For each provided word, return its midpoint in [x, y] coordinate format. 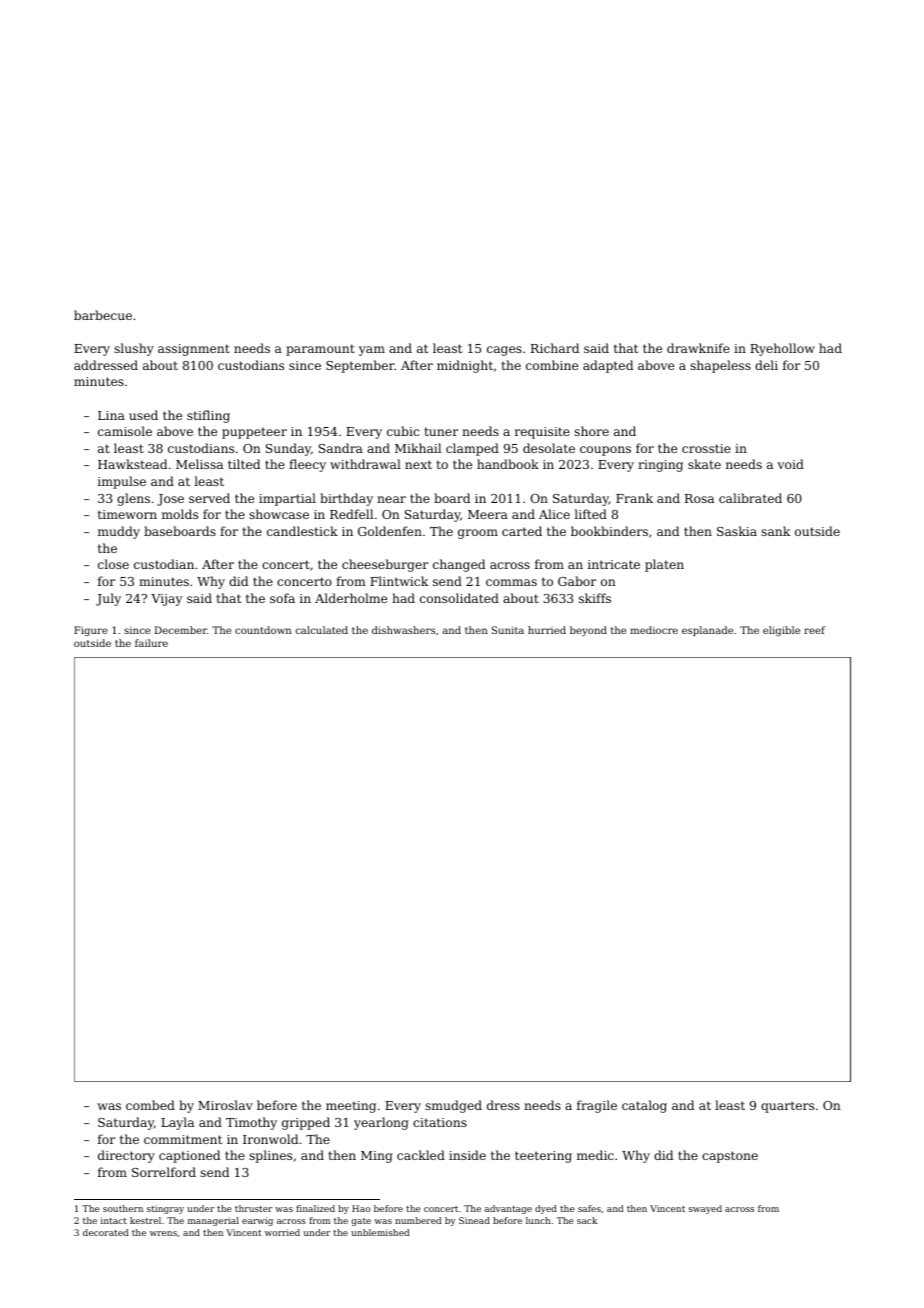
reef [814, 630]
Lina [111, 415]
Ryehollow [782, 349]
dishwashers [403, 630]
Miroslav [225, 1105]
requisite [542, 433]
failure [151, 643]
